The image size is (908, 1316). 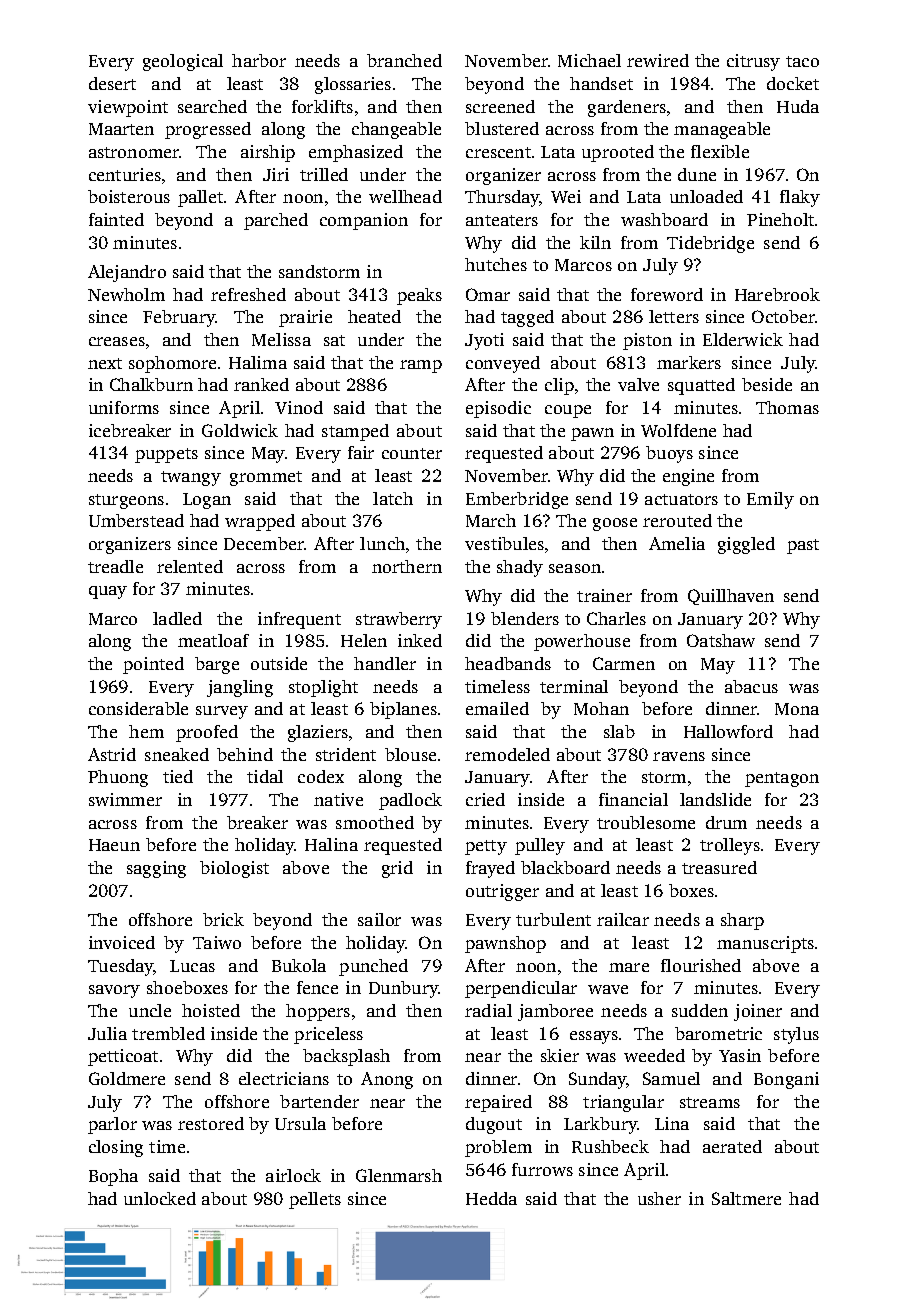 I want to click on viewpoint, so click(x=128, y=108).
